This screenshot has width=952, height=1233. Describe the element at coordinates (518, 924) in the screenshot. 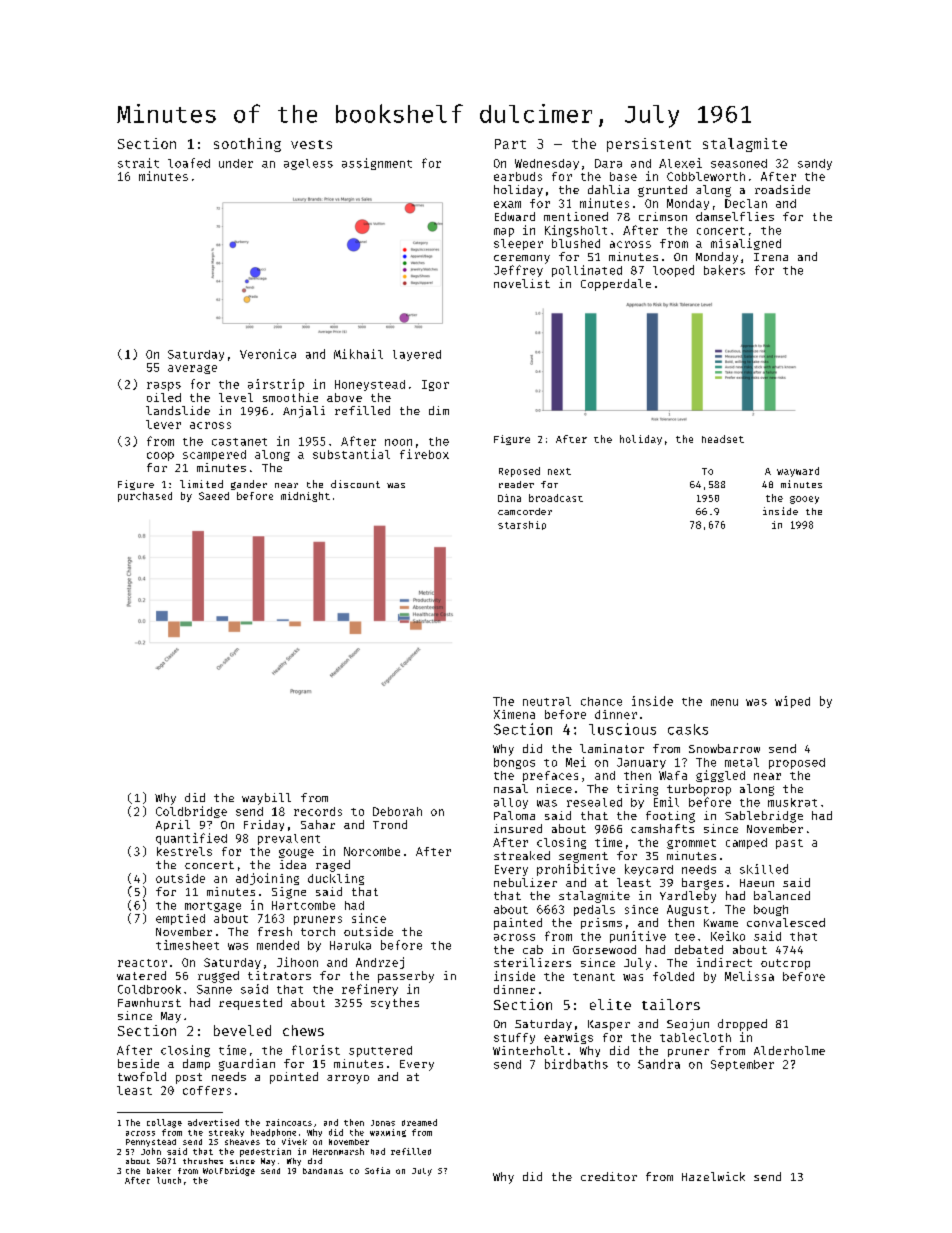

I see `painted` at that location.
